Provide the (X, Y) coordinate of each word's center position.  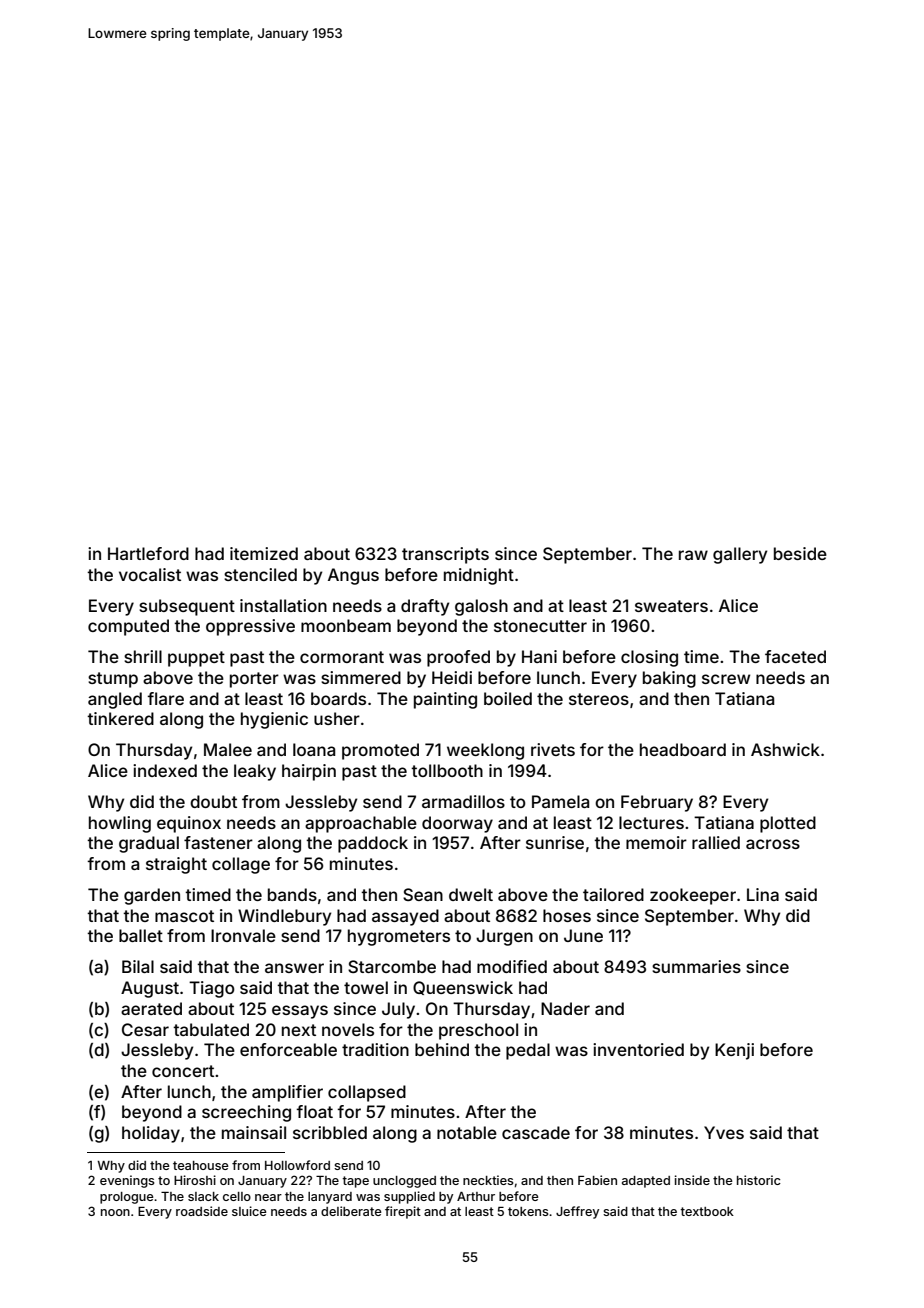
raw (693, 555)
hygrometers (399, 937)
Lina (763, 894)
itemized (264, 553)
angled (115, 700)
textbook (707, 1211)
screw (726, 679)
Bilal (138, 966)
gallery (740, 555)
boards (338, 698)
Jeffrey (577, 1212)
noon (115, 1212)
